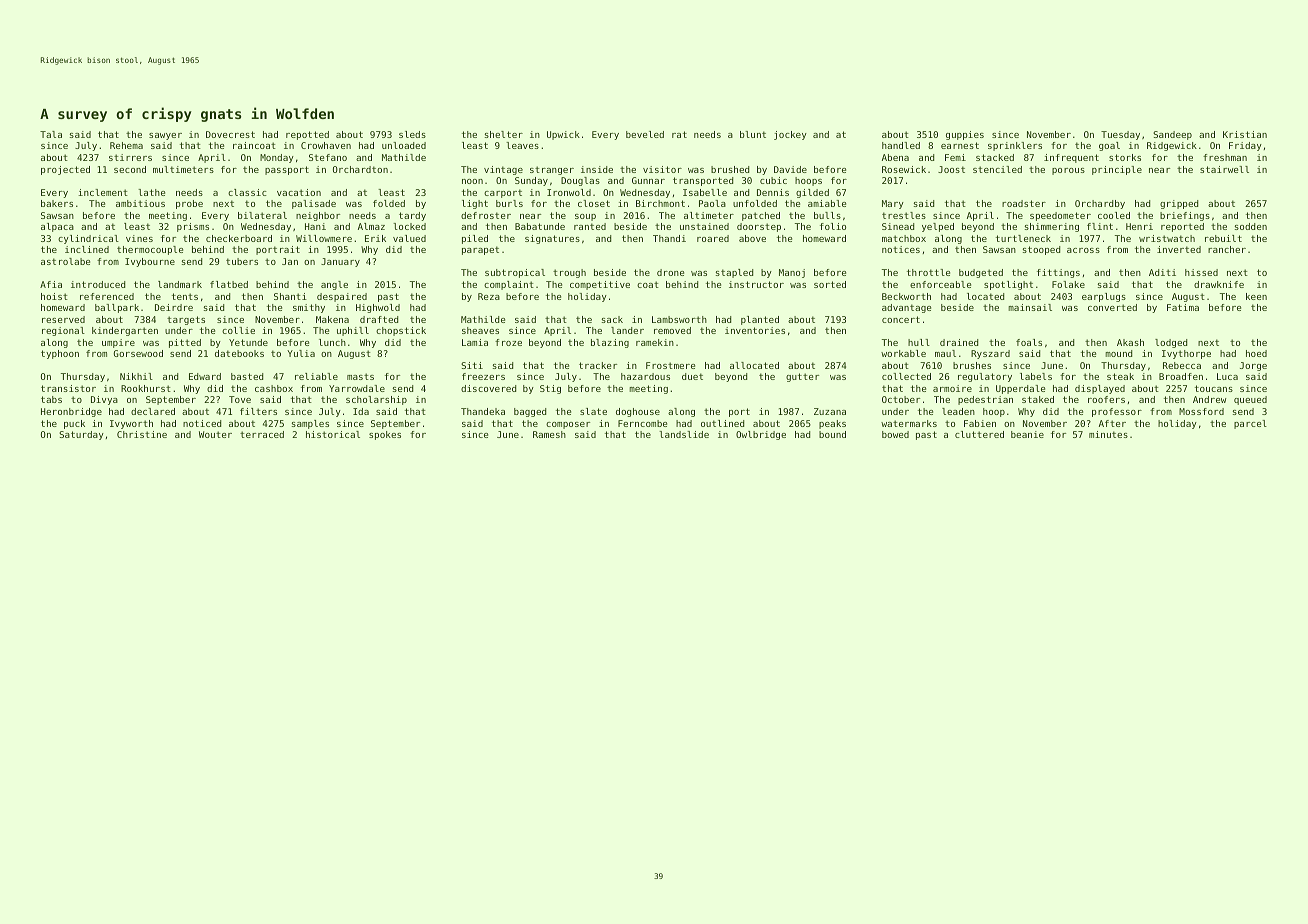 The image size is (1308, 924). I want to click on smithy, so click(309, 308).
